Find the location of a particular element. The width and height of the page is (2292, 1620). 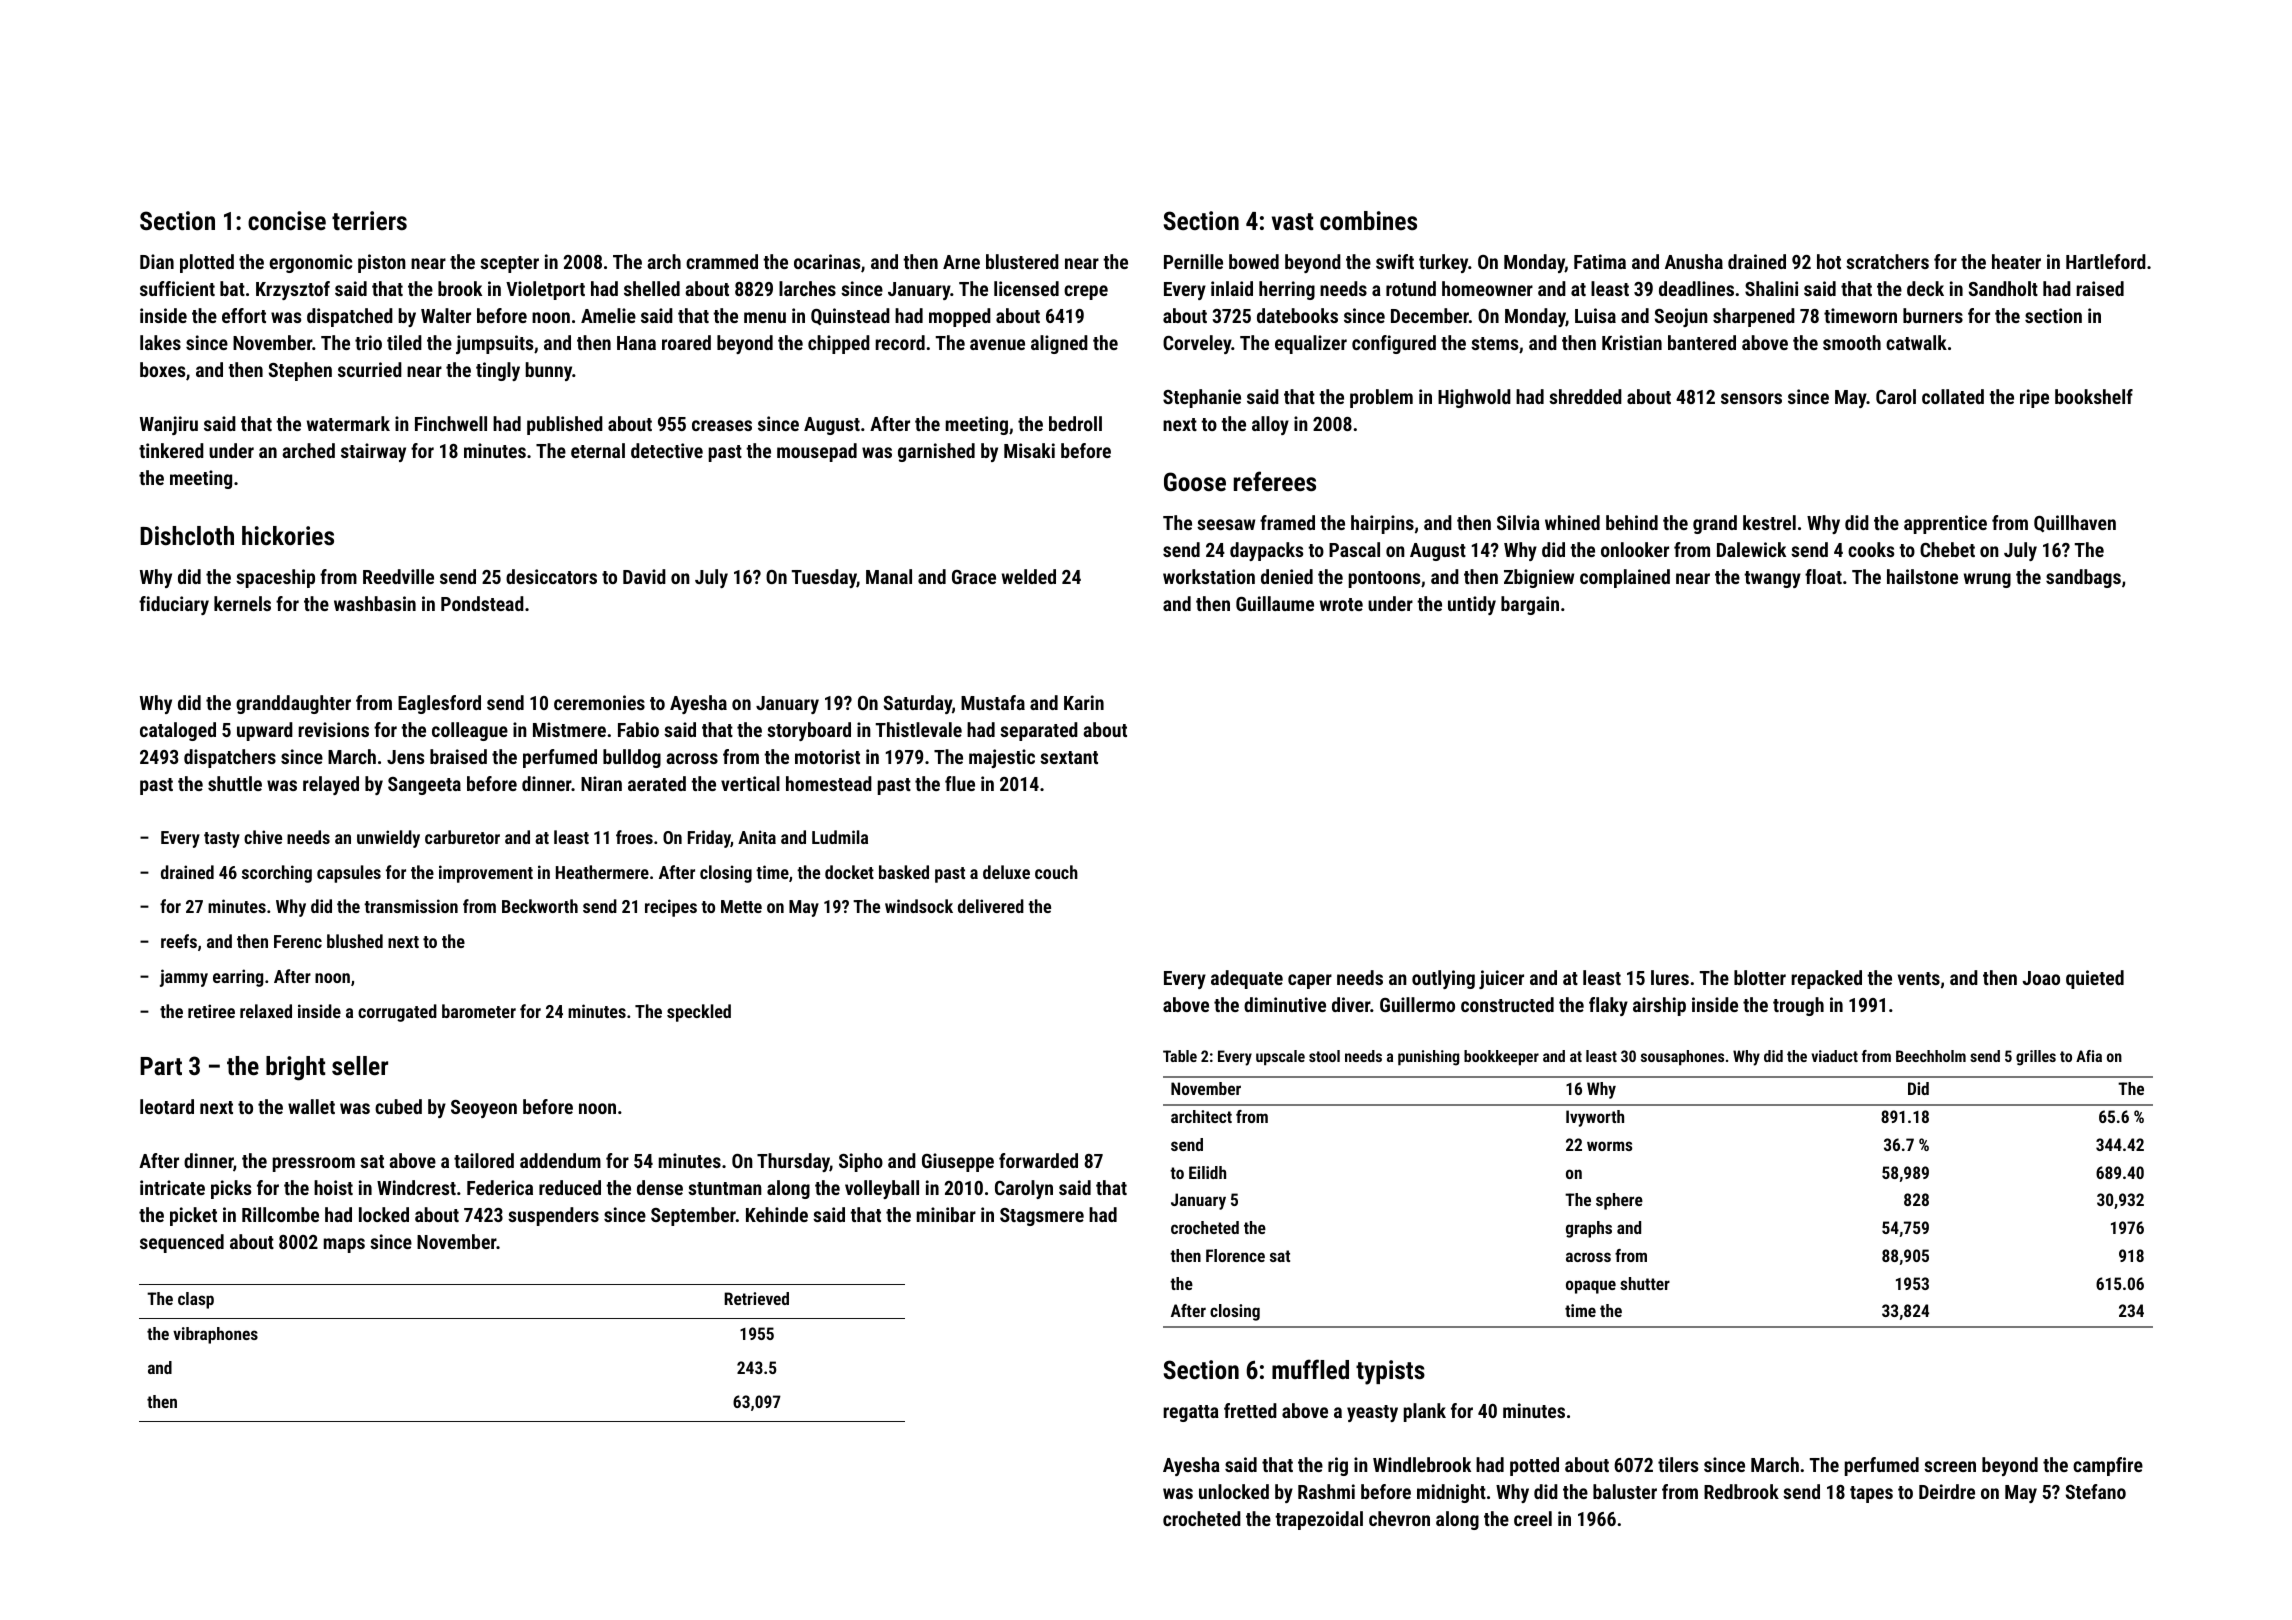

heater is located at coordinates (2016, 261).
